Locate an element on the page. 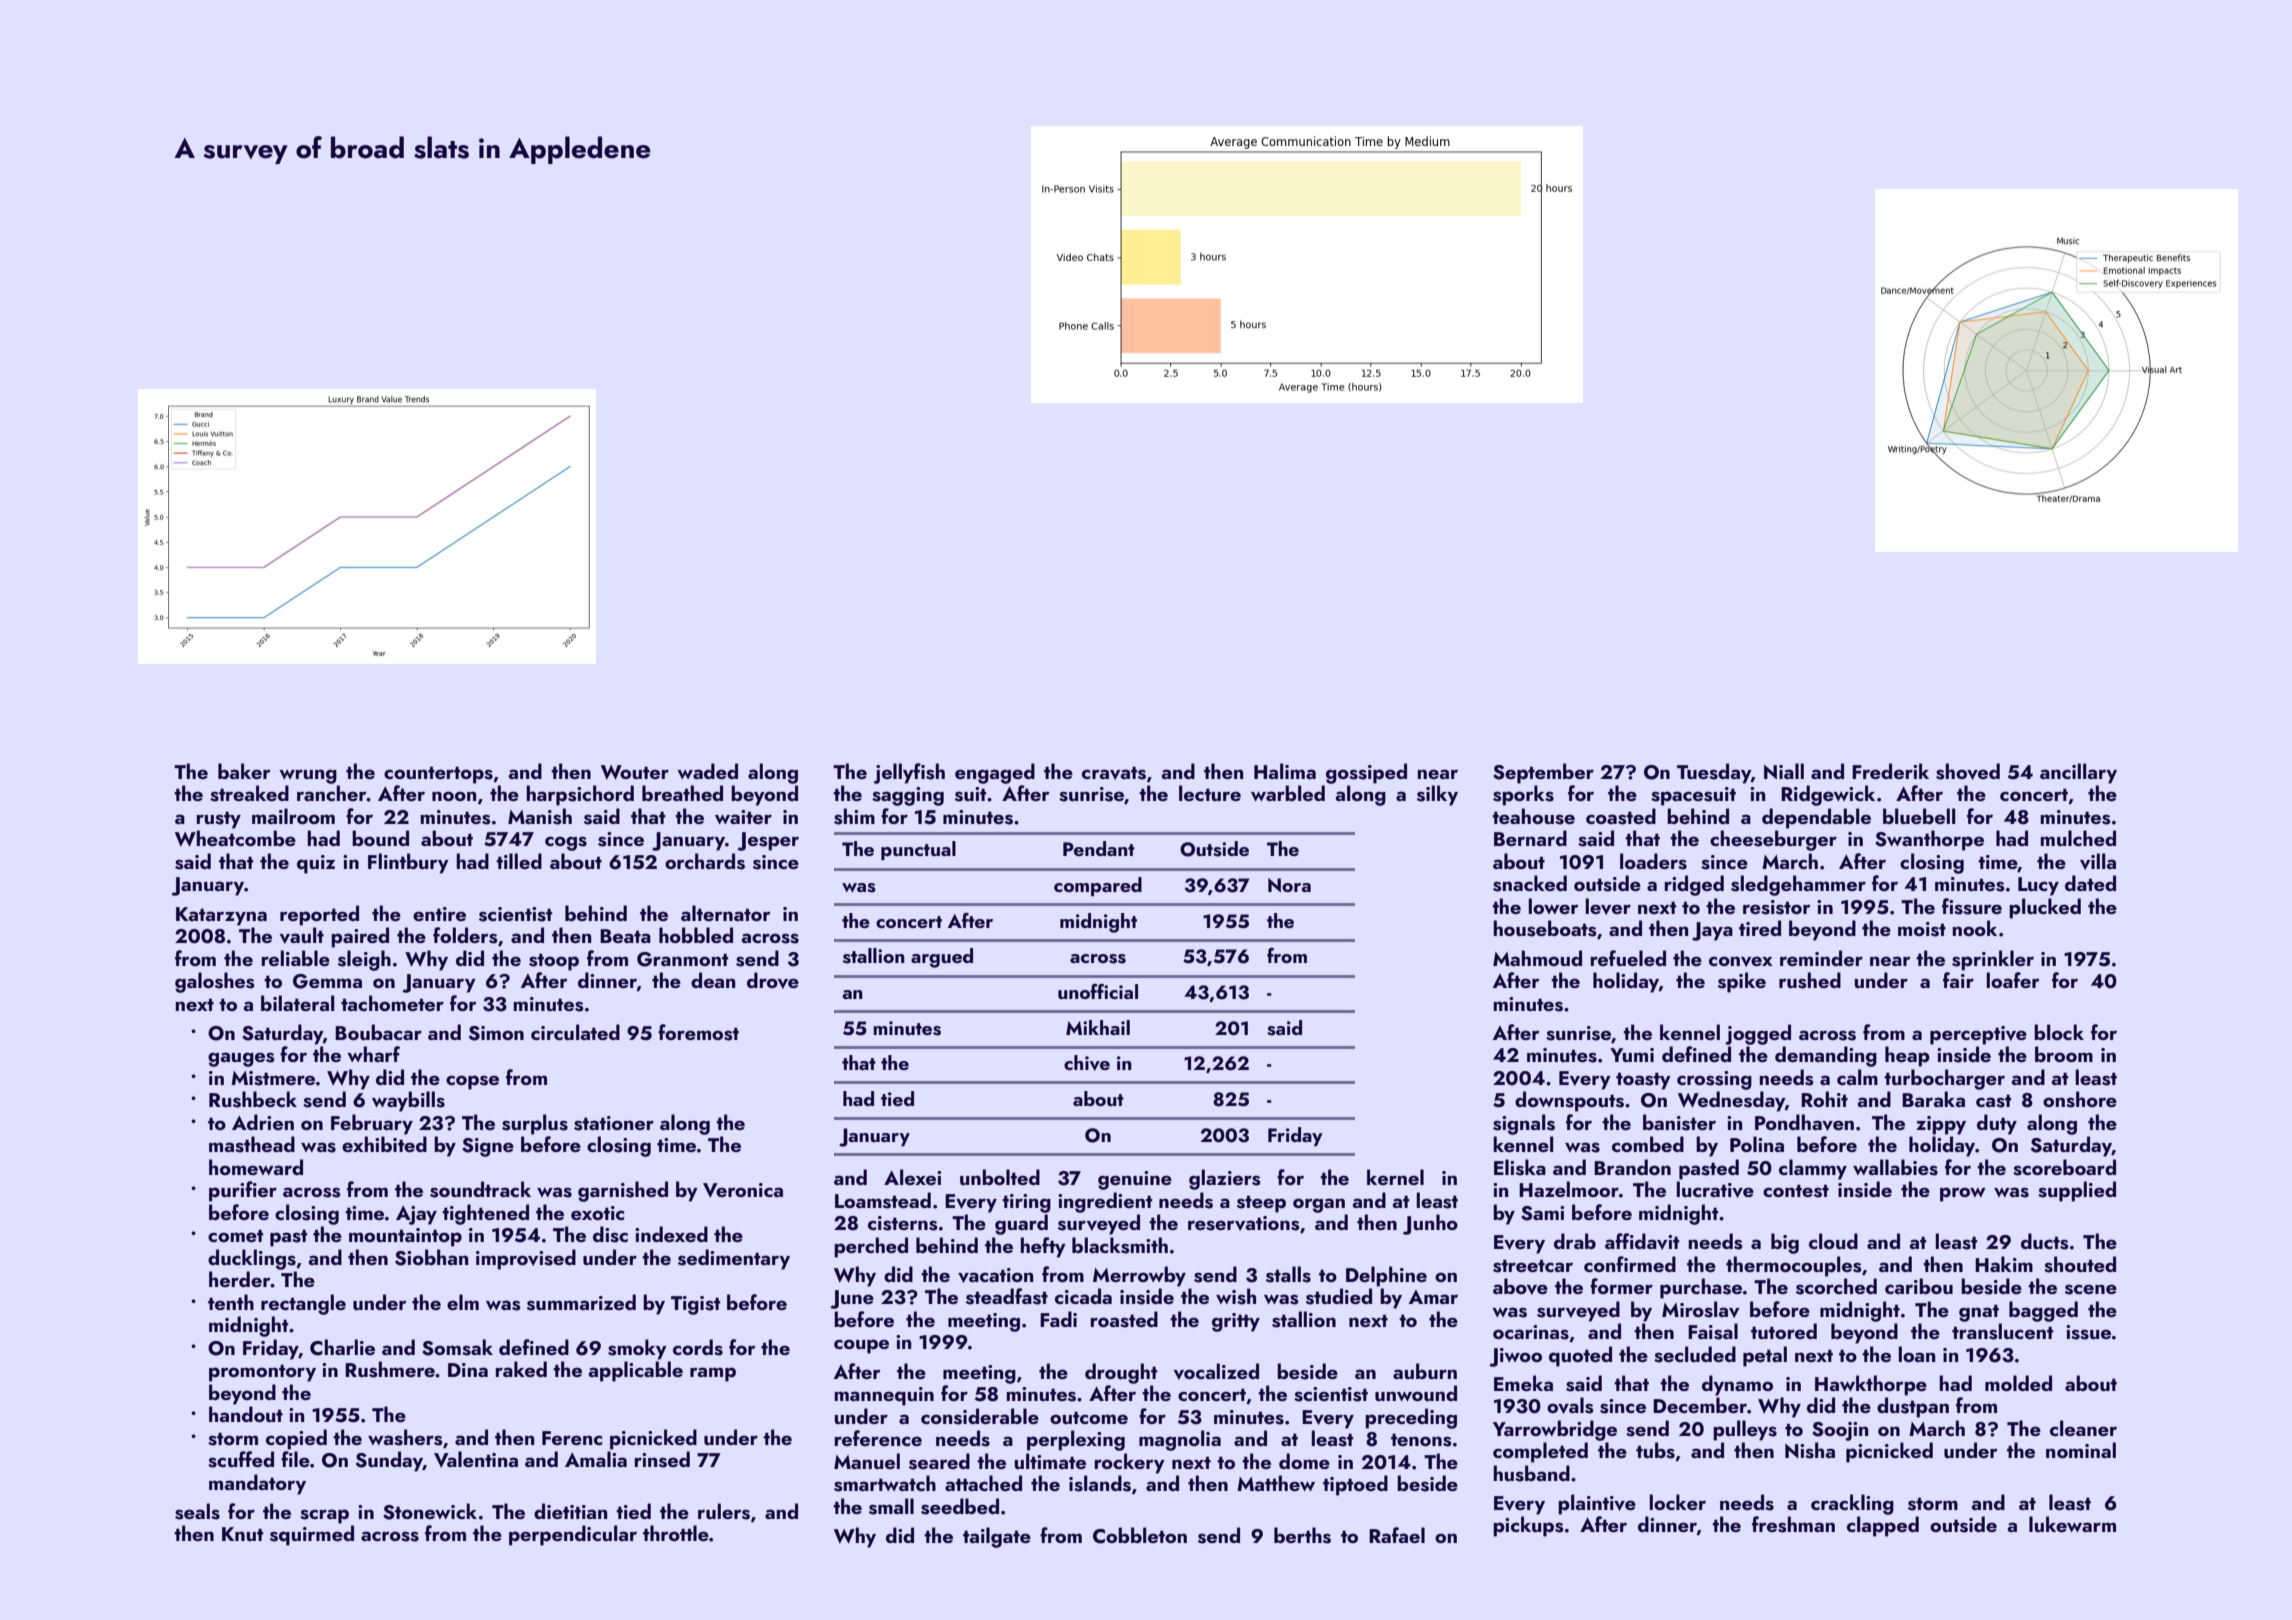  clapped is located at coordinates (1883, 1526).
